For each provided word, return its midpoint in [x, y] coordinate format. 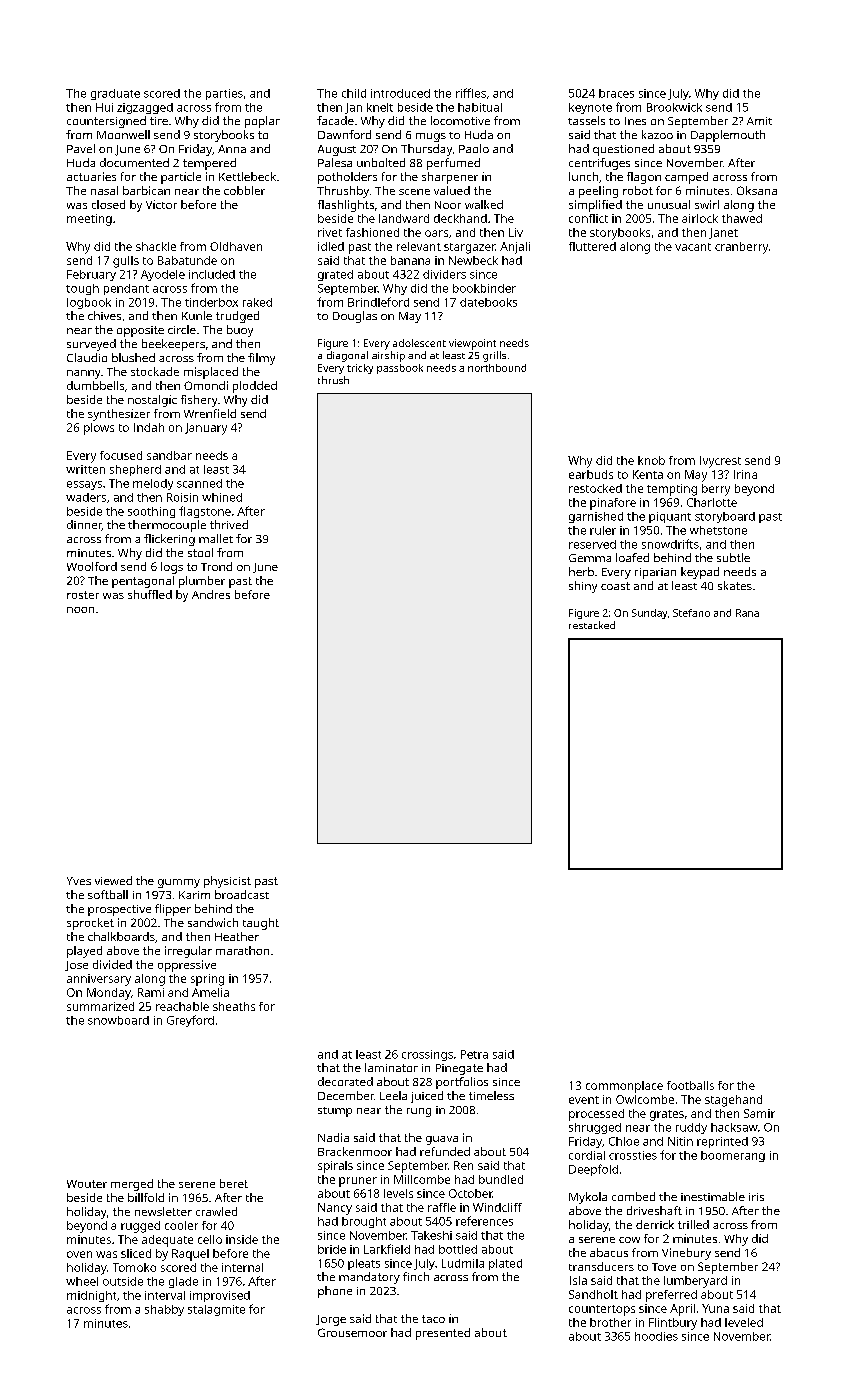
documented [134, 162]
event [584, 1100]
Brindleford [378, 302]
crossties [633, 1155]
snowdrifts [670, 544]
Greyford [190, 1021]
